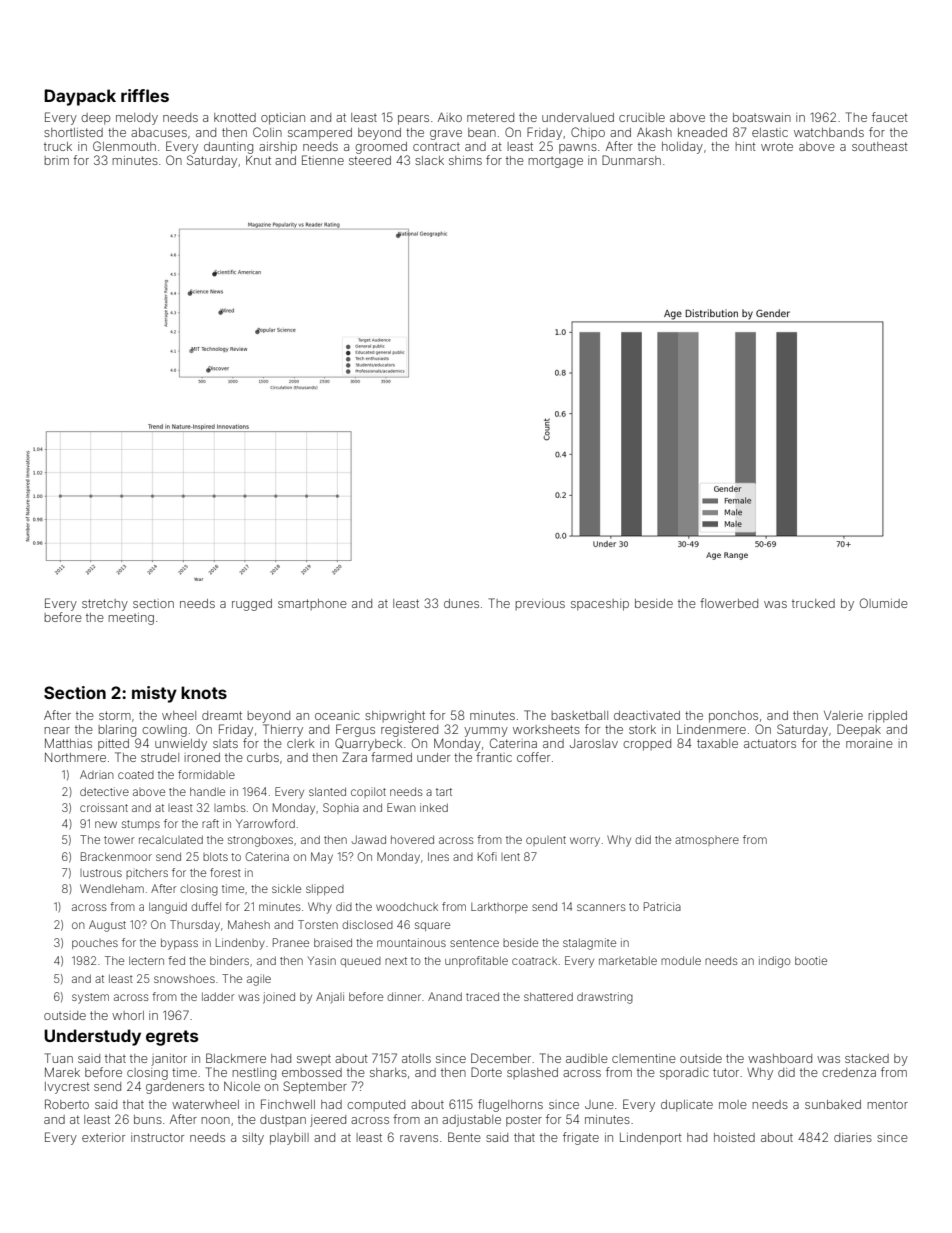 The height and width of the document is (1233, 952). I want to click on riffles, so click(145, 95).
